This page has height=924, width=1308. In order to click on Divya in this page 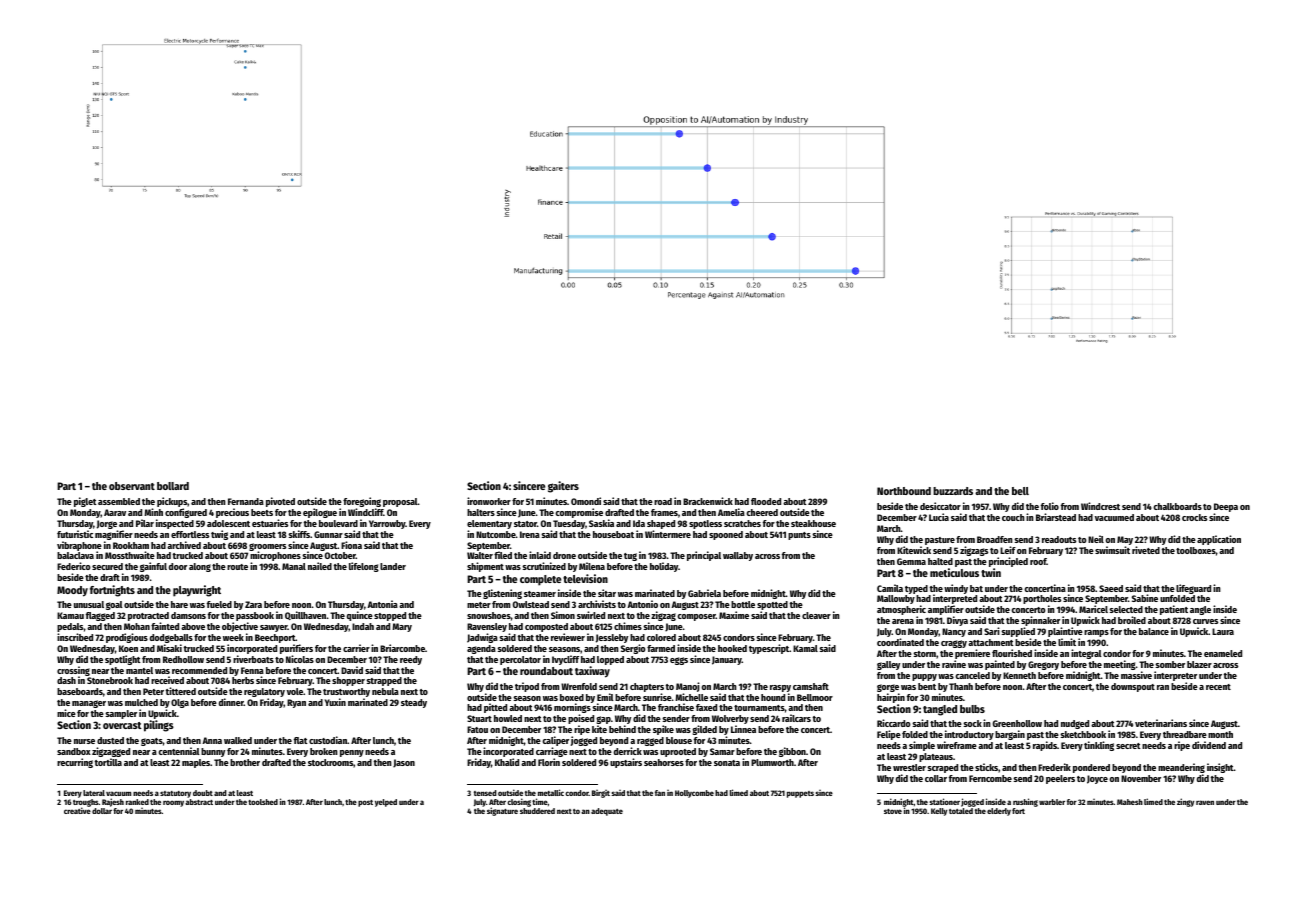, I will do `click(957, 621)`.
